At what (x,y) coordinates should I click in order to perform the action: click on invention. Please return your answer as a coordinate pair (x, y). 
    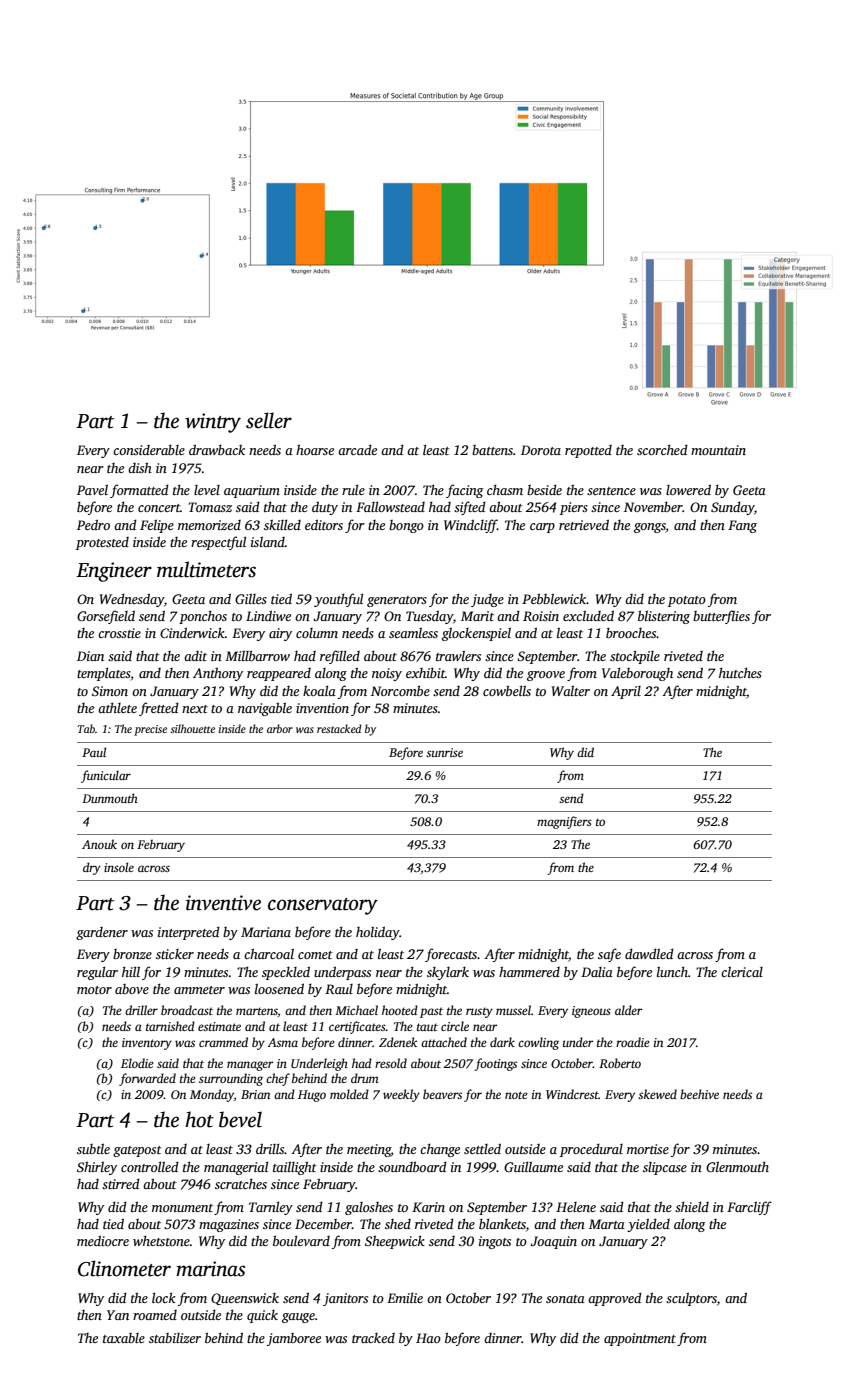
    Looking at the image, I should click on (322, 708).
